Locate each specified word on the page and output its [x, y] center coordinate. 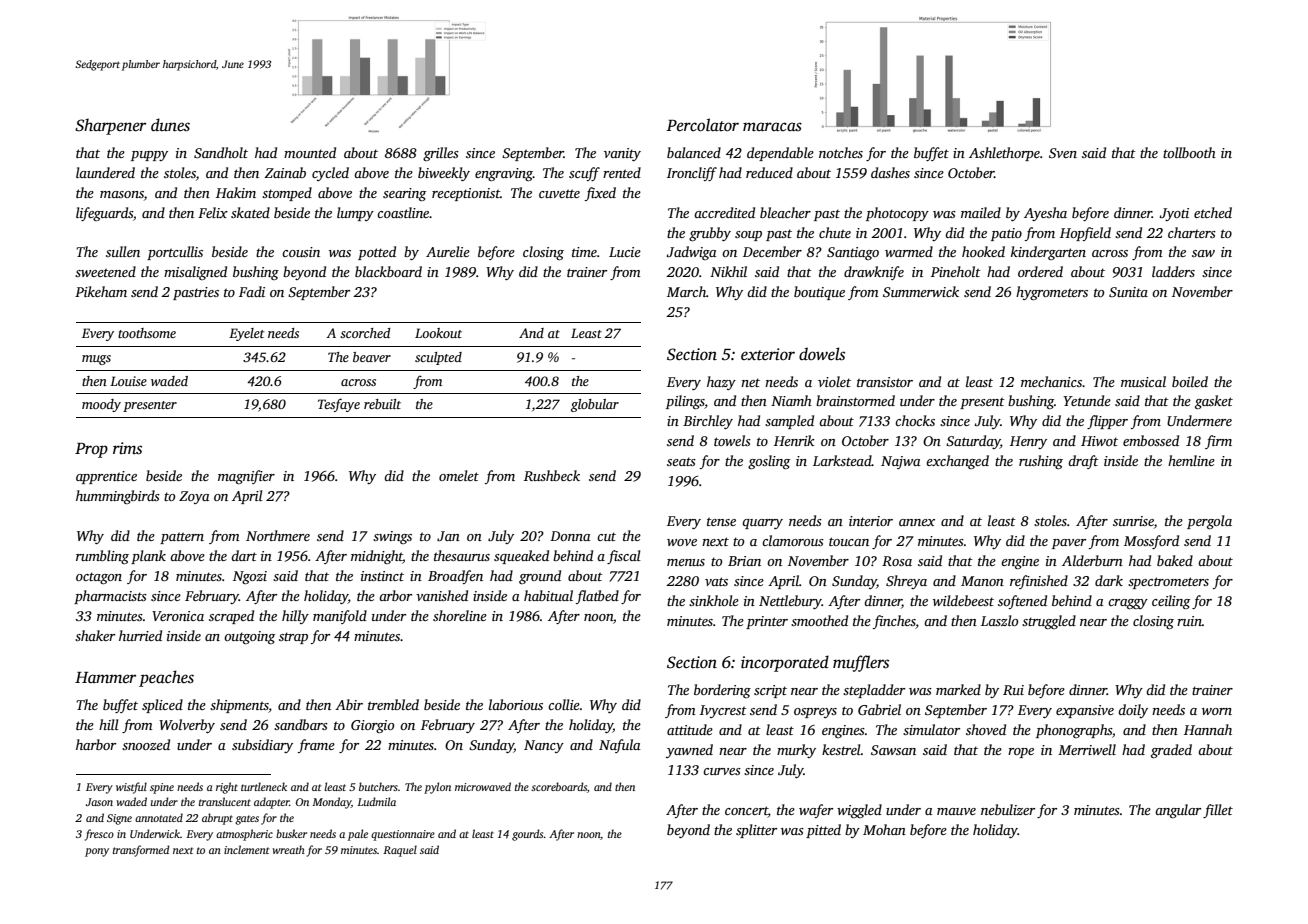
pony [97, 852]
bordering [722, 691]
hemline [1191, 460]
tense [721, 521]
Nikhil [728, 271]
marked [958, 689]
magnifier [246, 477]
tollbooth [1189, 152]
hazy [721, 383]
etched [1213, 212]
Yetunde [1087, 400]
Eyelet [246, 334]
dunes [170, 125]
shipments [239, 706]
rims [127, 448]
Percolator [703, 125]
